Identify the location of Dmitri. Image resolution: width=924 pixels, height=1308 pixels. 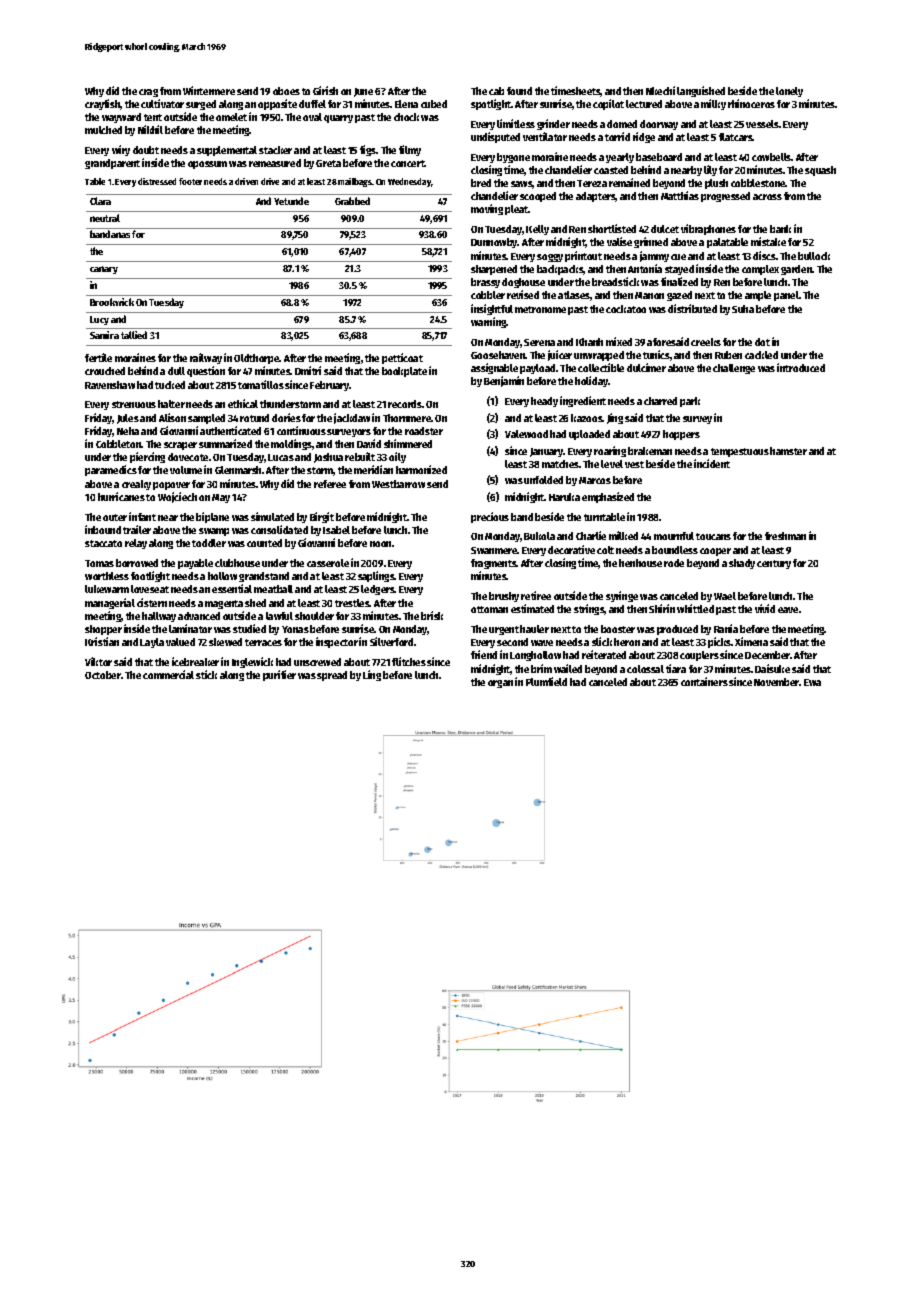
(308, 370).
